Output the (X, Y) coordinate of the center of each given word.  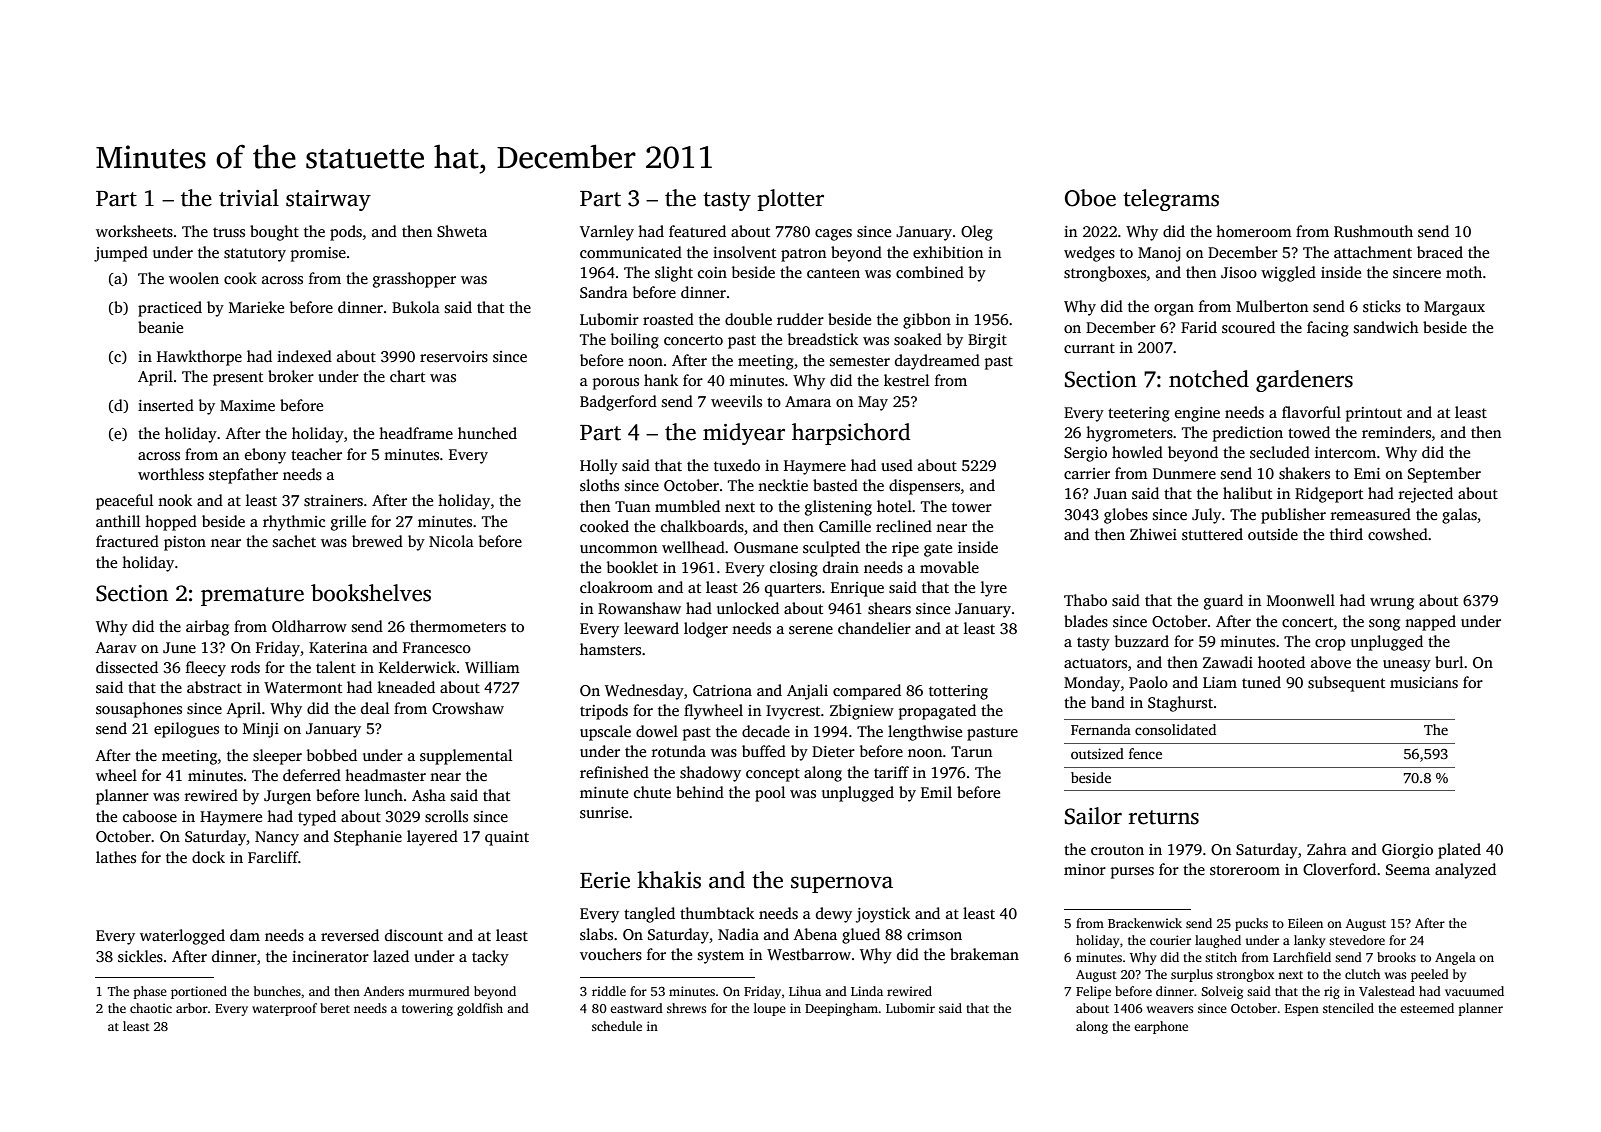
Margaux (1454, 308)
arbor (192, 1008)
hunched (487, 433)
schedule (617, 1026)
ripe (905, 549)
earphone (1161, 1027)
